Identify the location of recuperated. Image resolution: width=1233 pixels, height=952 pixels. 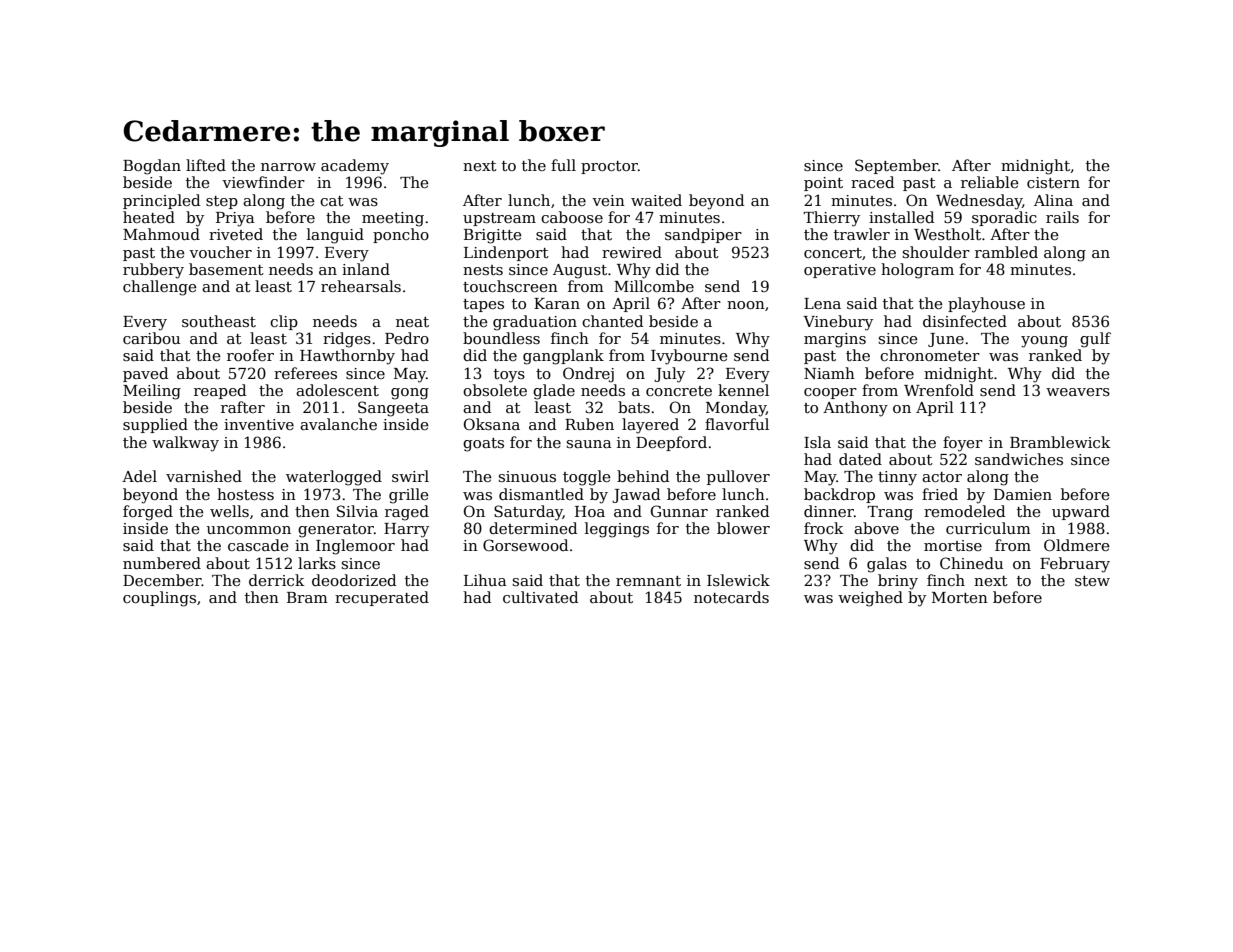
(382, 598).
